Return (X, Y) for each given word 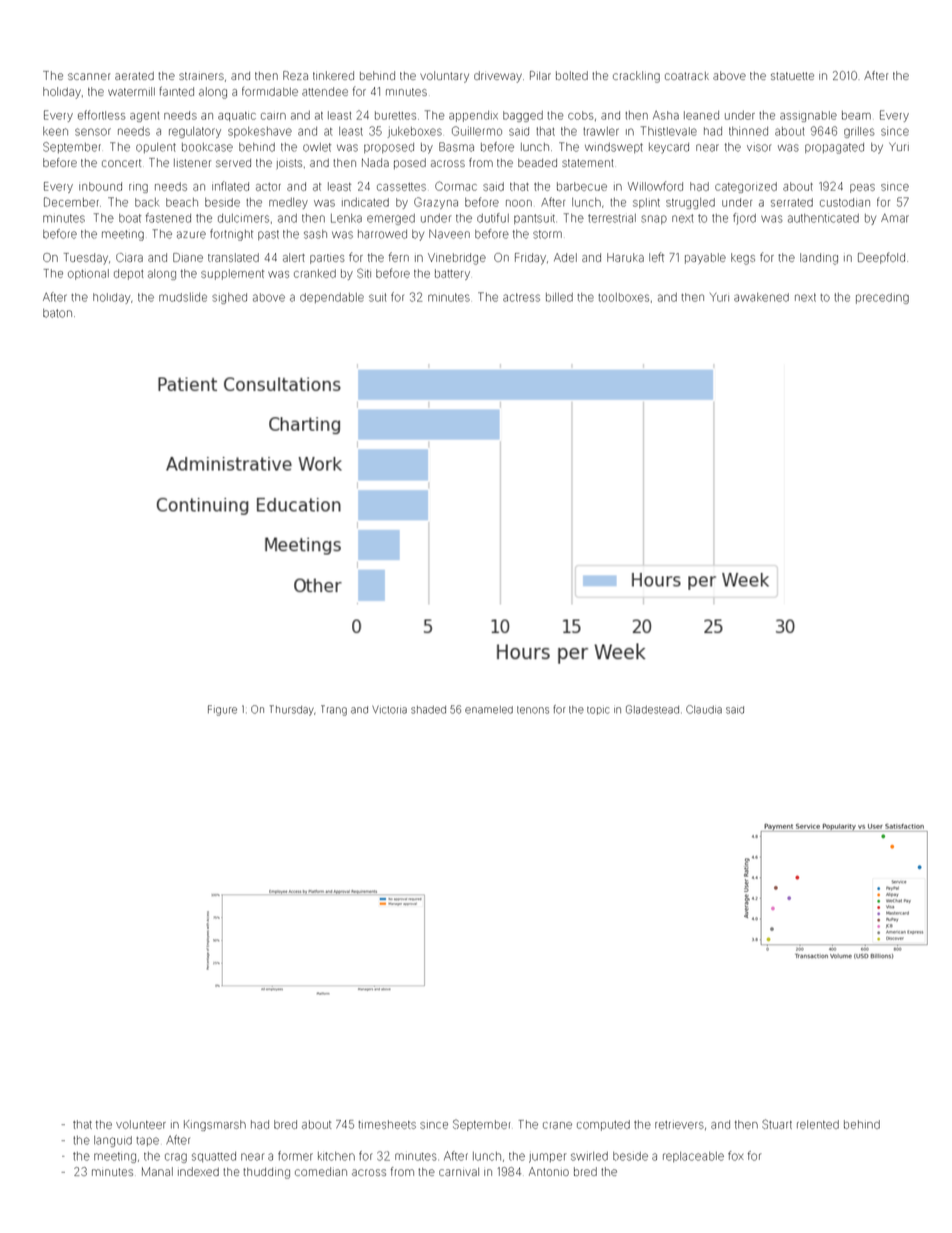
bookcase (207, 147)
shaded (428, 710)
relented (818, 1124)
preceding (882, 298)
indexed (198, 1171)
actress (521, 297)
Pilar (540, 75)
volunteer (141, 1124)
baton (57, 313)
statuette (792, 76)
